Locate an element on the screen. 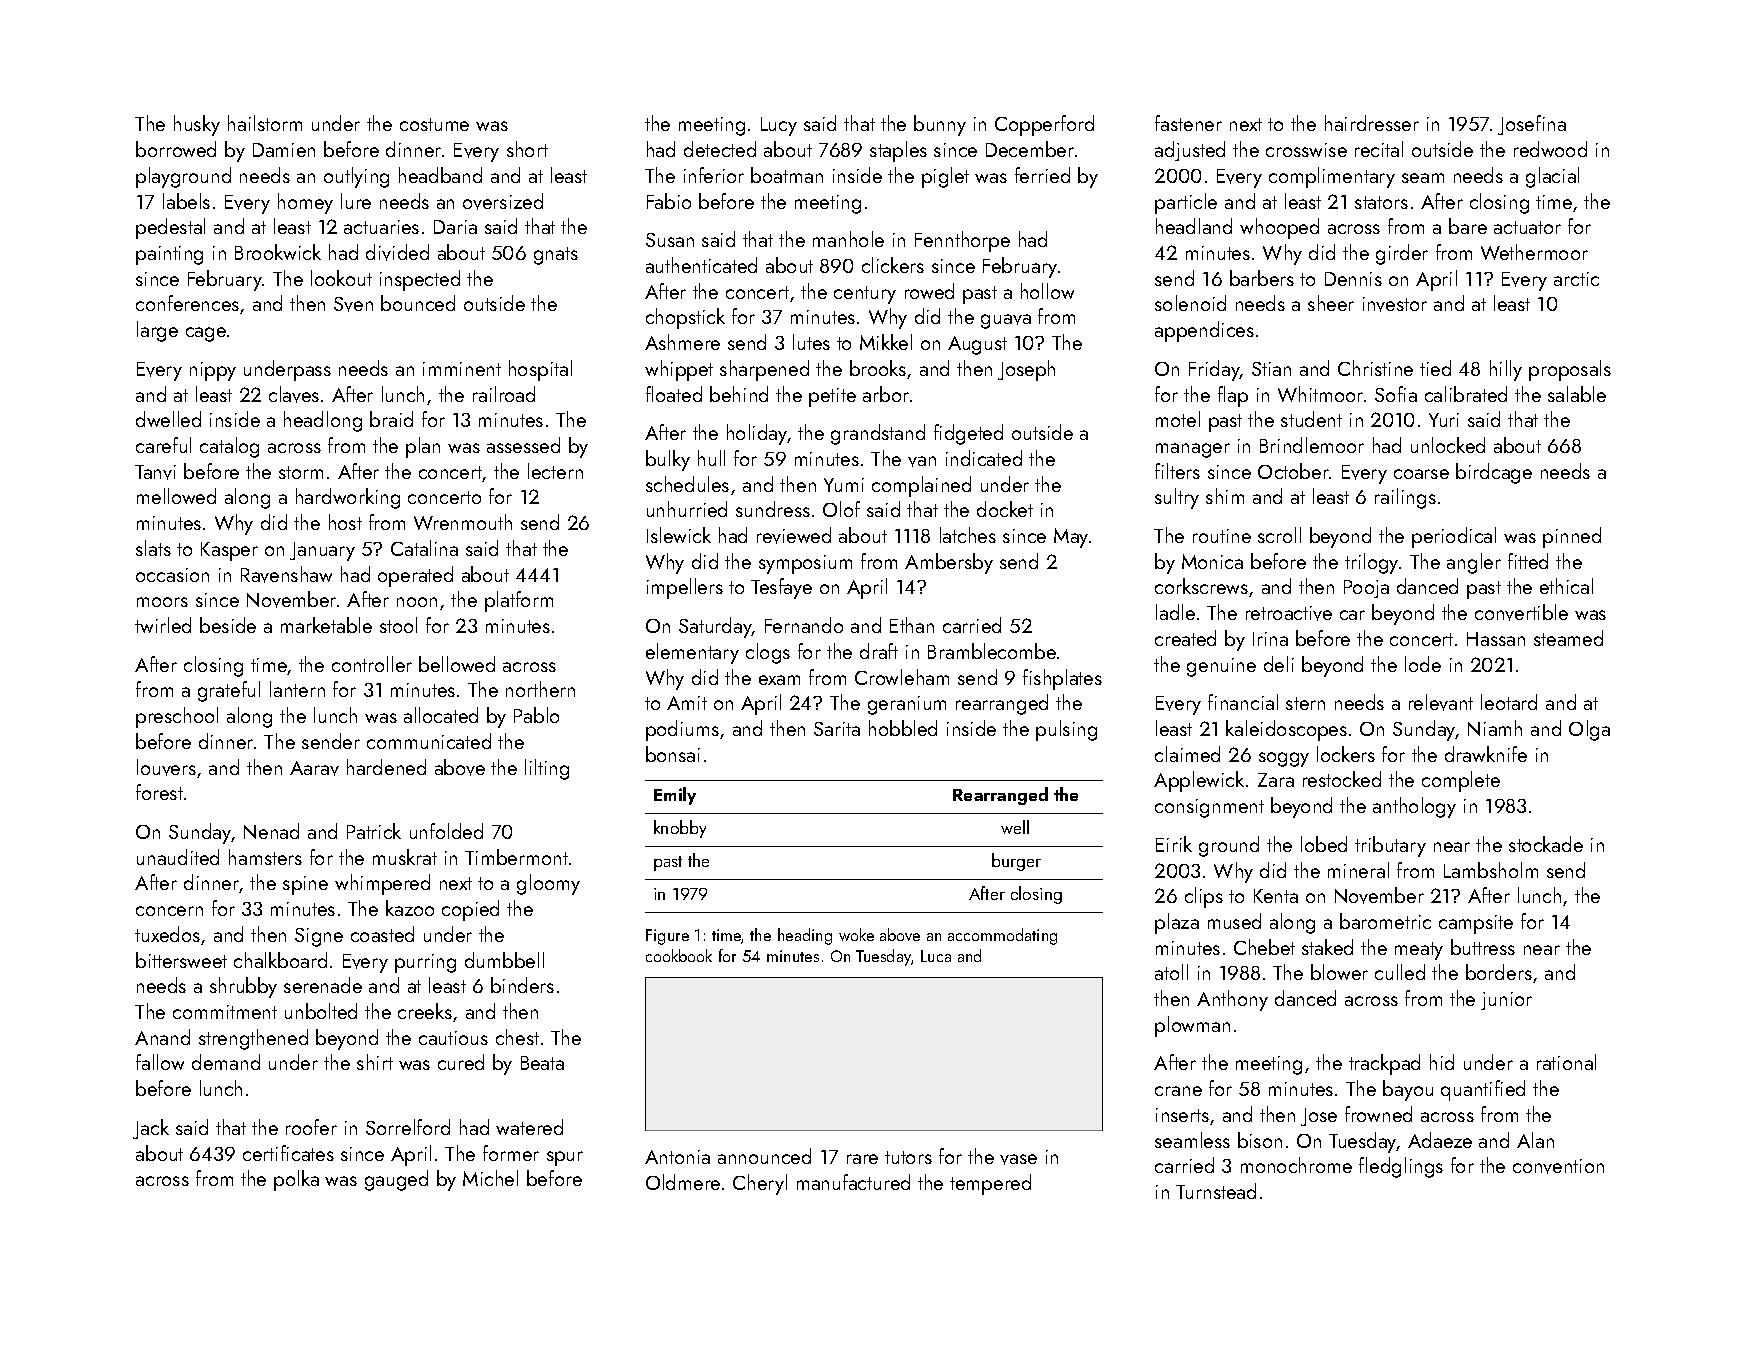 The image size is (1748, 1351). polka is located at coordinates (296, 1180).
